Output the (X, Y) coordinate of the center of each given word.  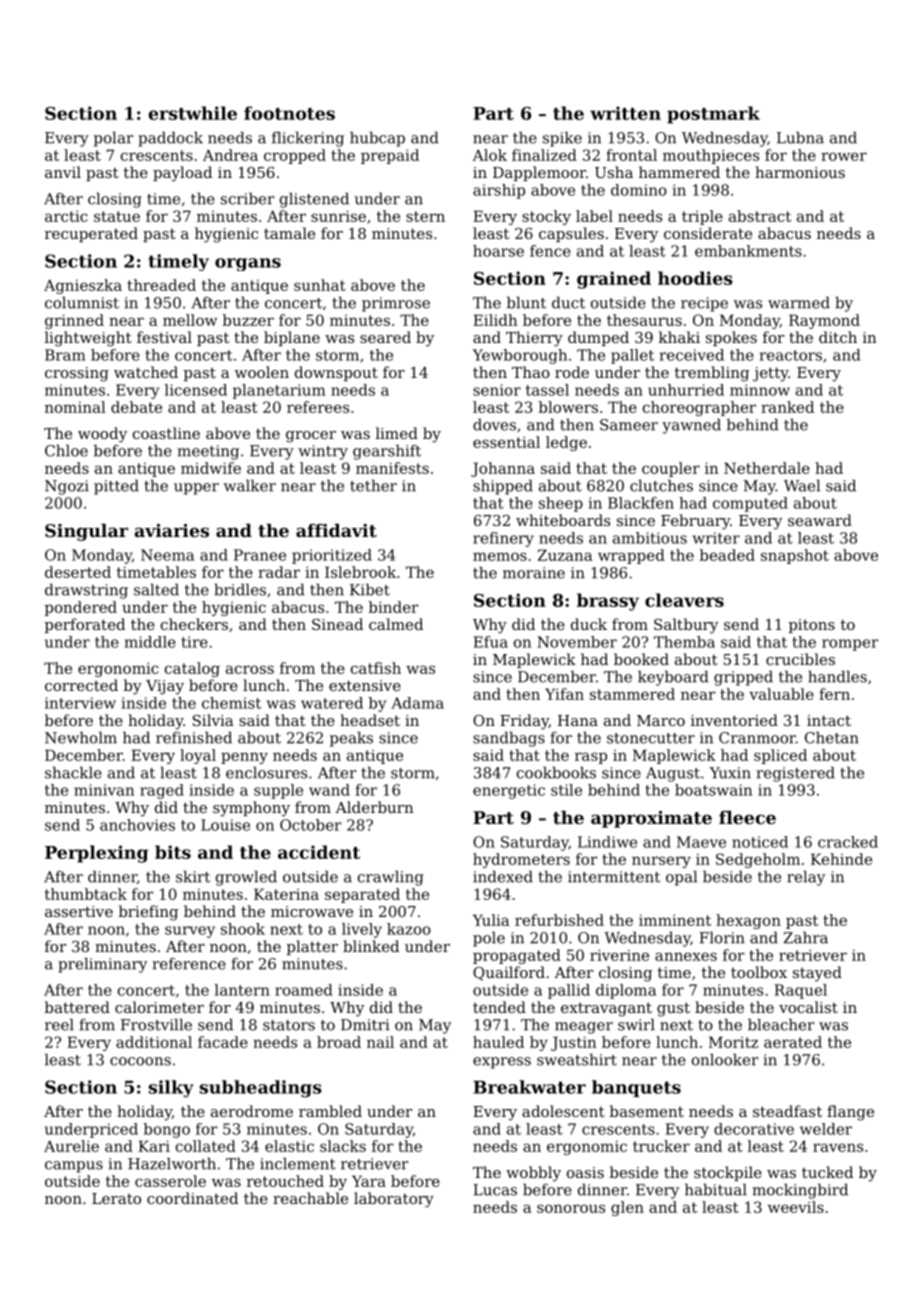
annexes (686, 956)
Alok (489, 155)
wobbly (533, 1174)
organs (248, 264)
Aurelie (71, 1146)
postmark (713, 115)
